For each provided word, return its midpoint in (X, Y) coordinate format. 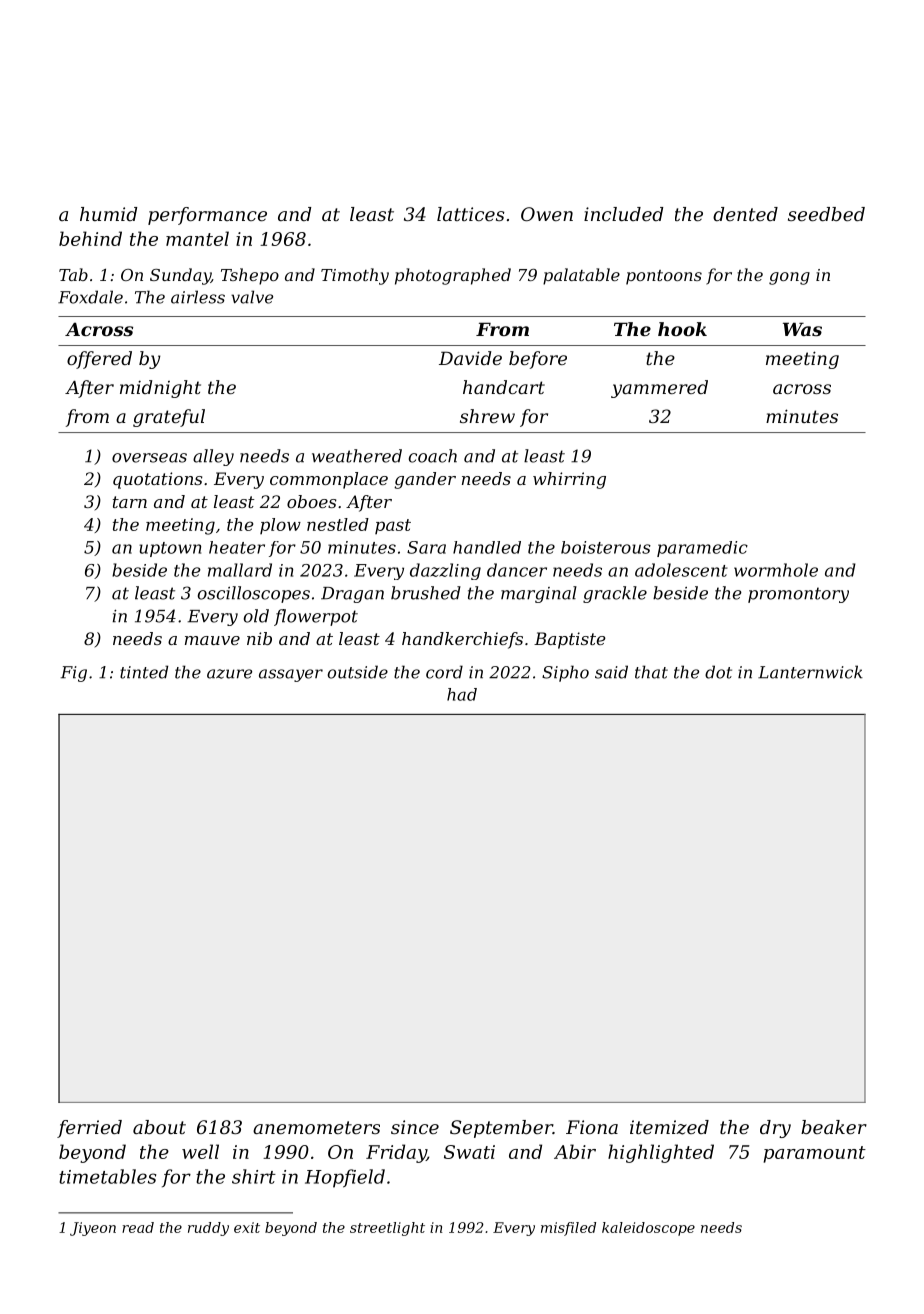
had (462, 694)
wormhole (776, 570)
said (611, 672)
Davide (470, 358)
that (651, 672)
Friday (396, 1153)
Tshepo (250, 276)
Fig (74, 674)
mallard (240, 570)
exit (247, 1227)
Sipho (565, 673)
